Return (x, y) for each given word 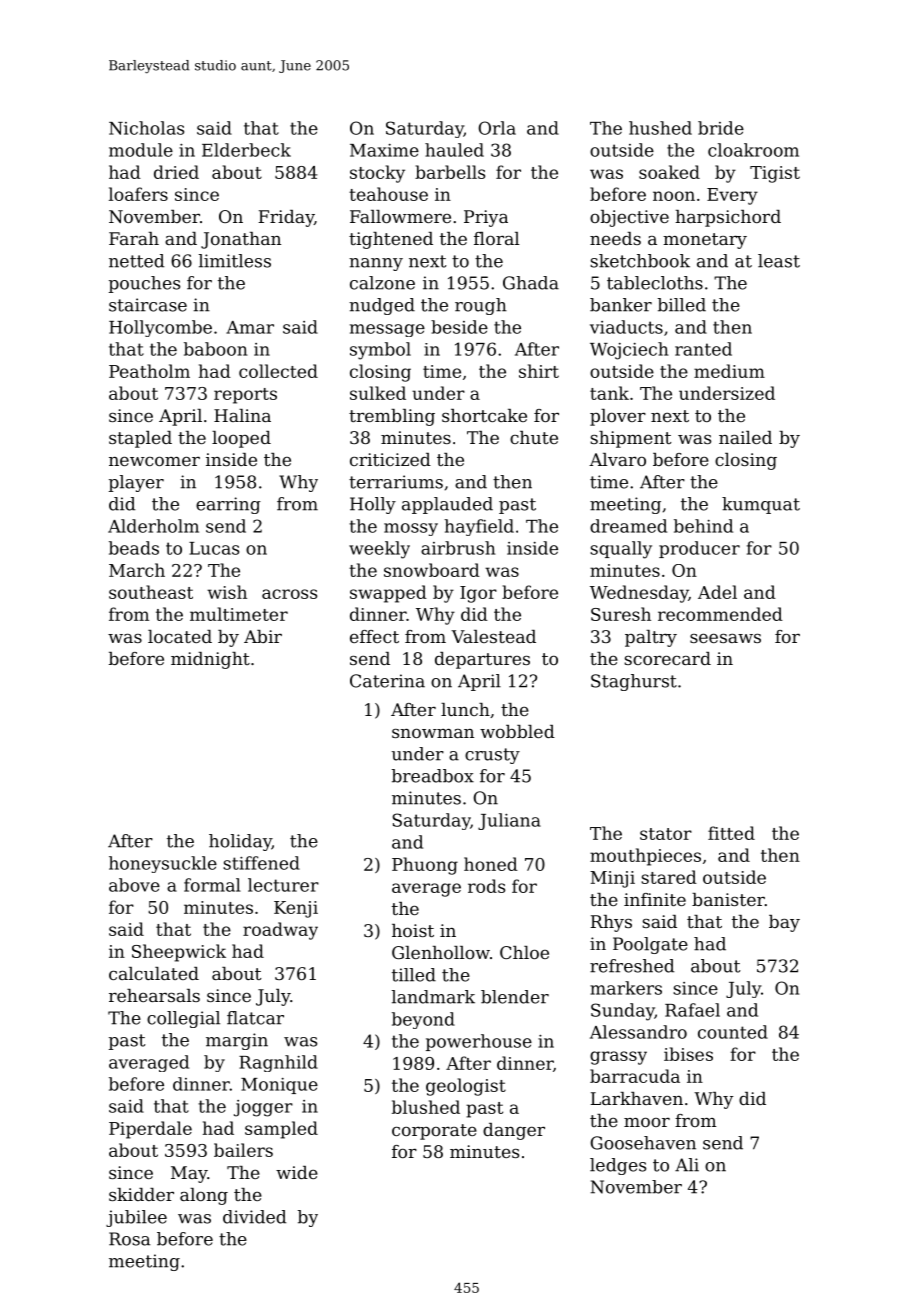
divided (254, 1217)
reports (245, 396)
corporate (434, 1132)
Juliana (509, 821)
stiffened (261, 863)
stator (666, 834)
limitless (235, 261)
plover (618, 417)
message (387, 330)
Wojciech (629, 351)
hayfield (479, 527)
